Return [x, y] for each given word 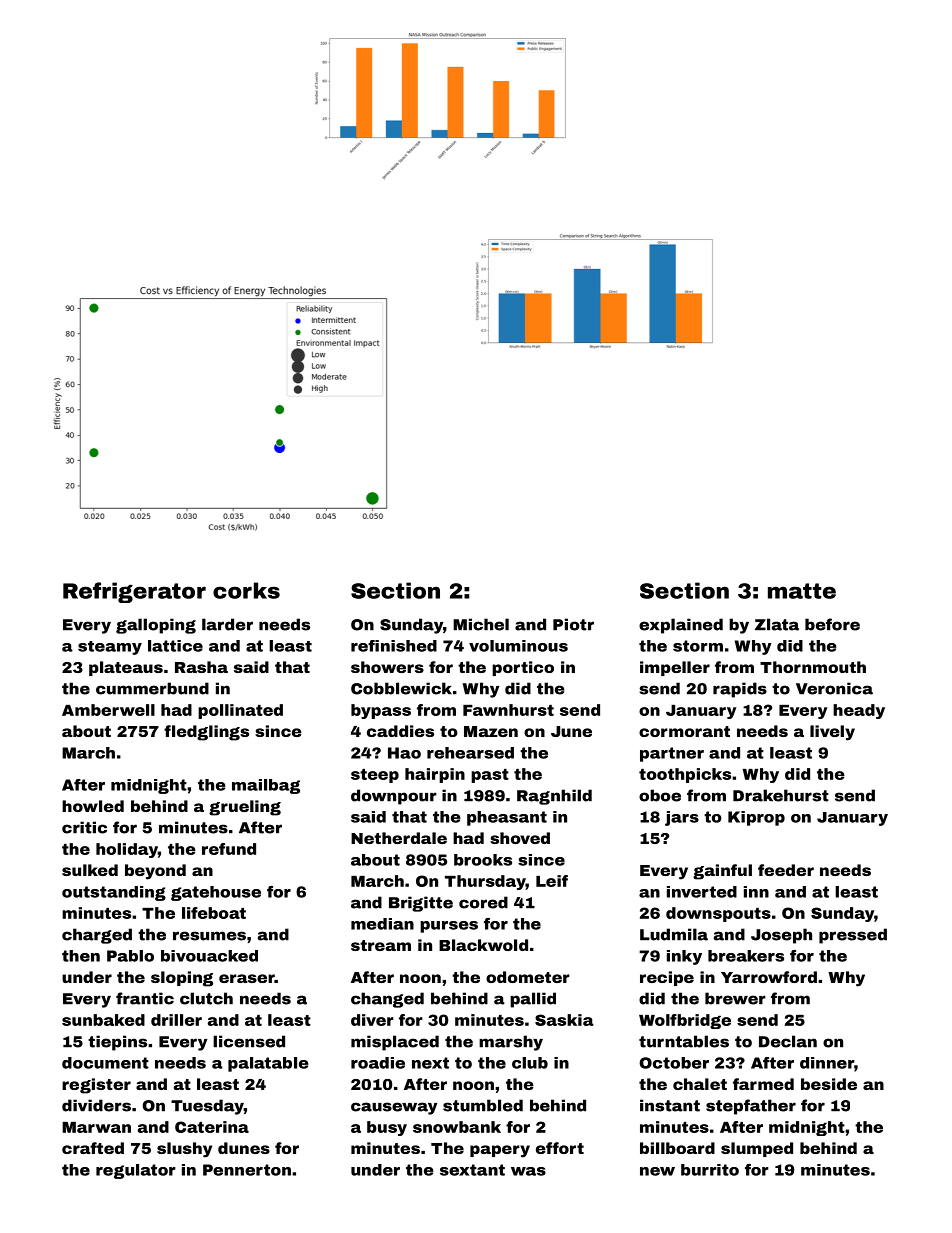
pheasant [507, 818]
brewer [735, 998]
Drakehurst [781, 795]
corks [246, 590]
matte [802, 591]
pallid [533, 1000]
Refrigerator [134, 592]
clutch [206, 998]
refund [229, 849]
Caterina [212, 1127]
